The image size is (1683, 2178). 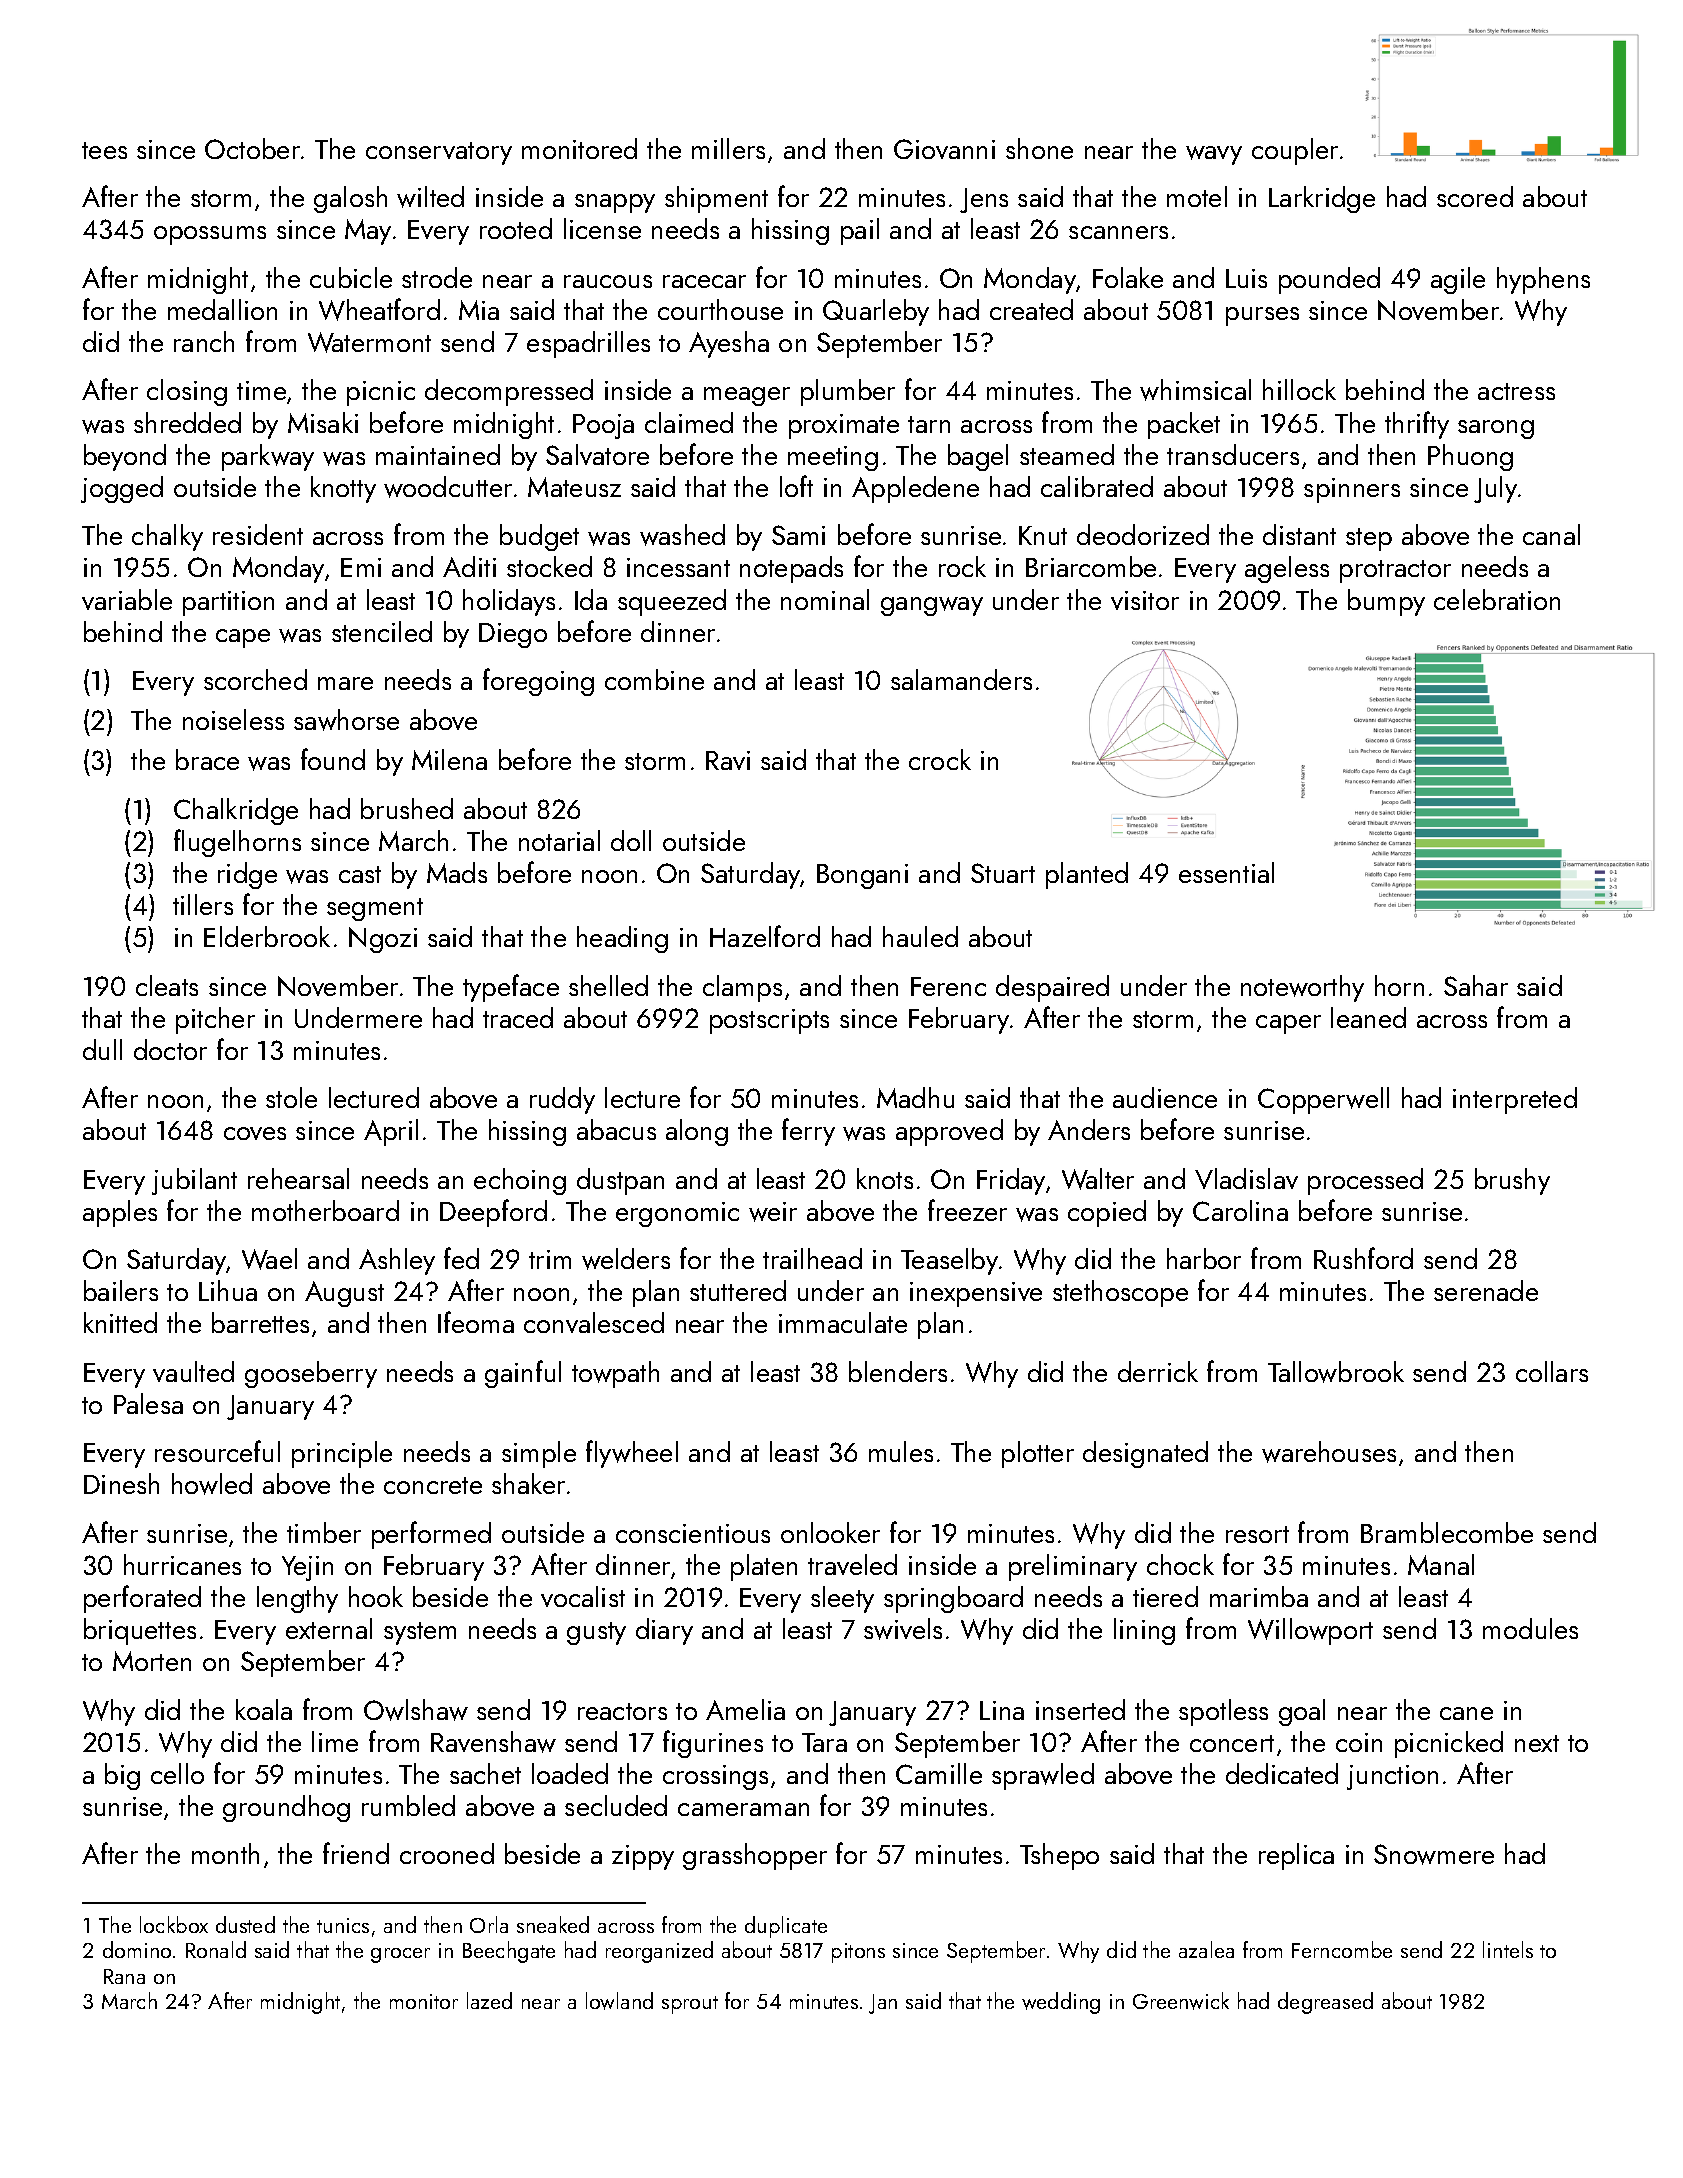 I want to click on millers, so click(x=728, y=148).
